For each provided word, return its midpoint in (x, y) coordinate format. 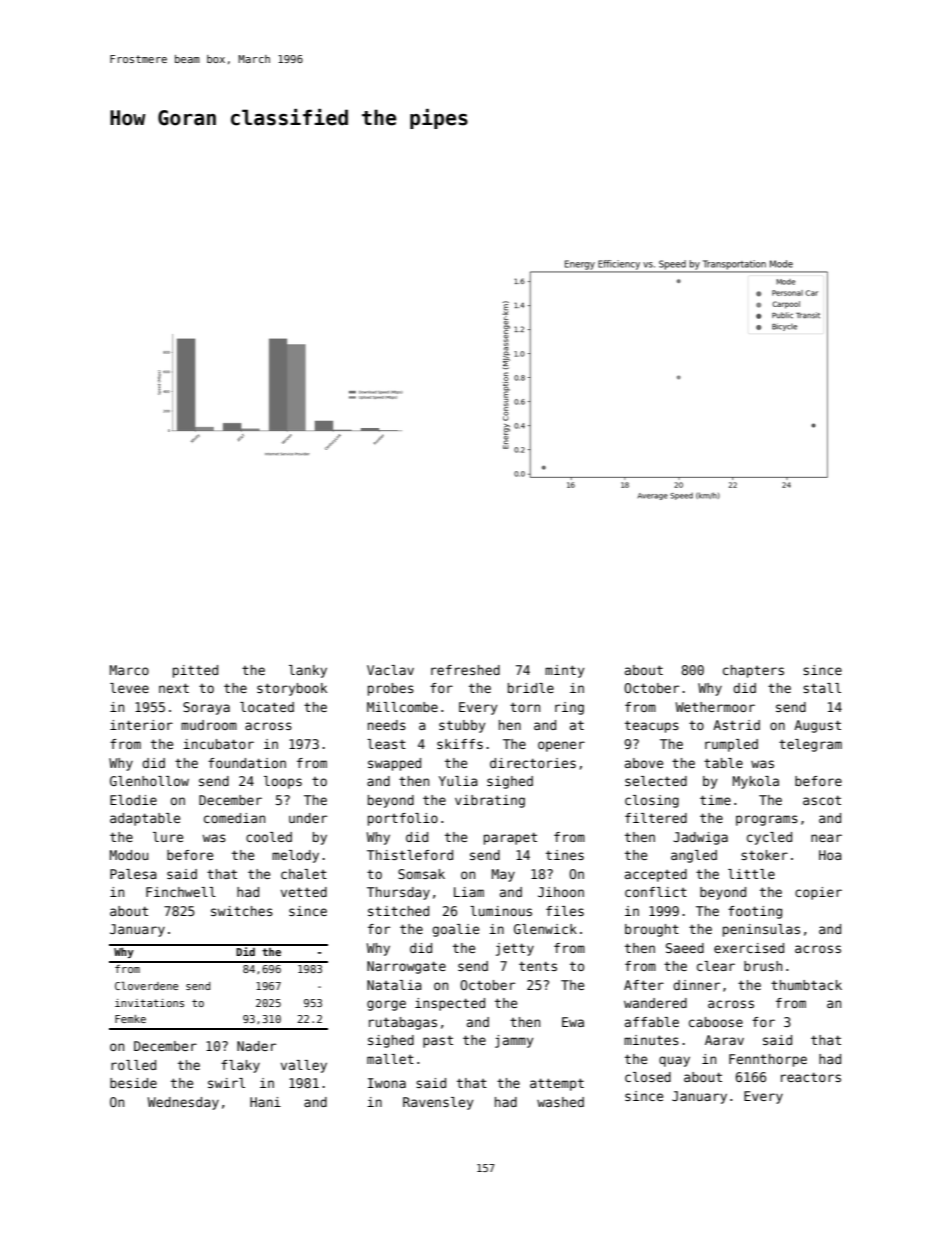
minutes (651, 1040)
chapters (753, 671)
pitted (195, 671)
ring (569, 708)
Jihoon (561, 892)
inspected (450, 1004)
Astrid (736, 725)
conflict (656, 892)
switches (242, 911)
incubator (218, 744)
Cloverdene (146, 985)
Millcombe (402, 707)
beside (133, 1083)
